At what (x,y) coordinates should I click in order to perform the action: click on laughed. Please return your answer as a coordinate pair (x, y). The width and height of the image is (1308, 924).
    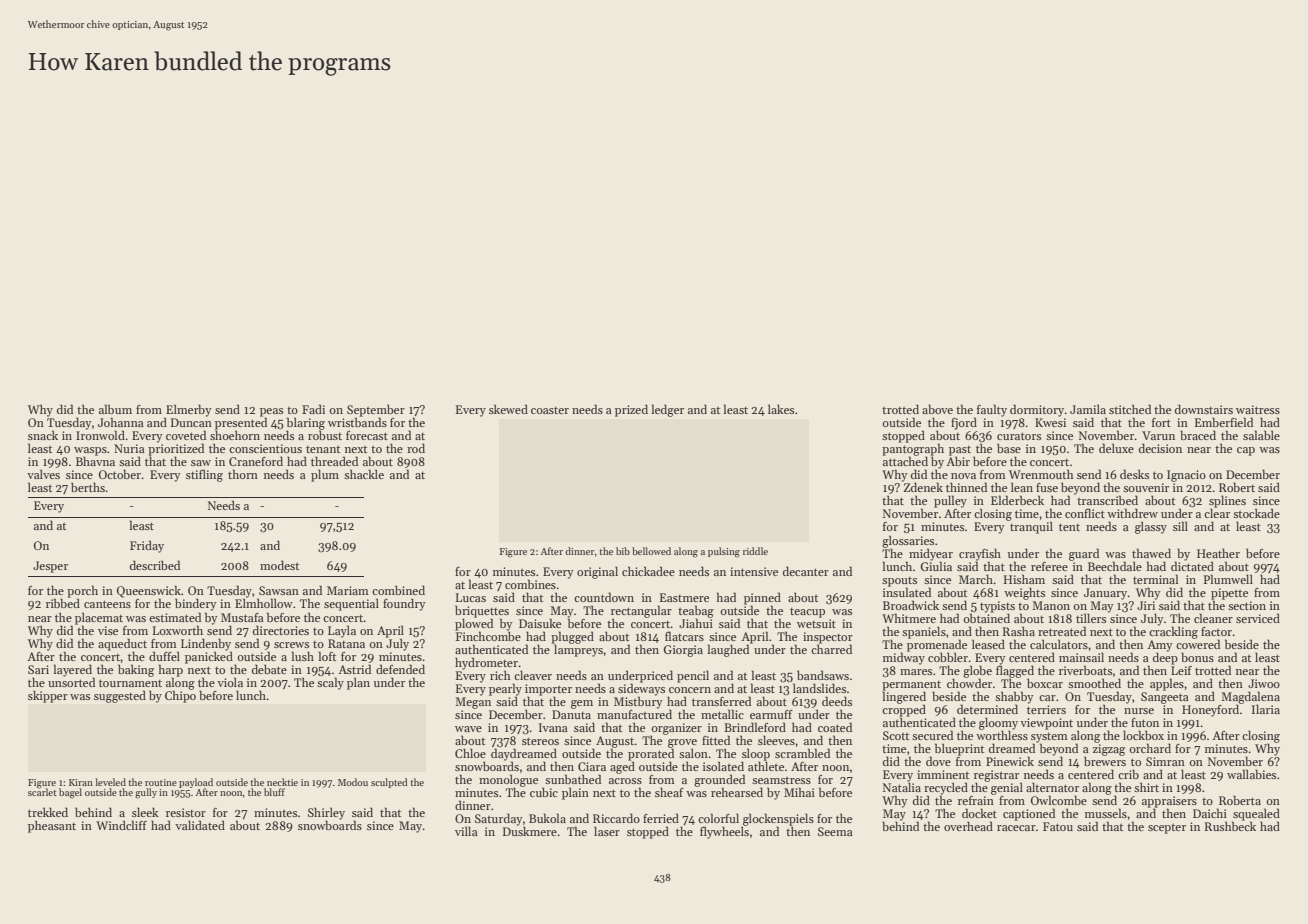
    Looking at the image, I should click on (728, 650).
